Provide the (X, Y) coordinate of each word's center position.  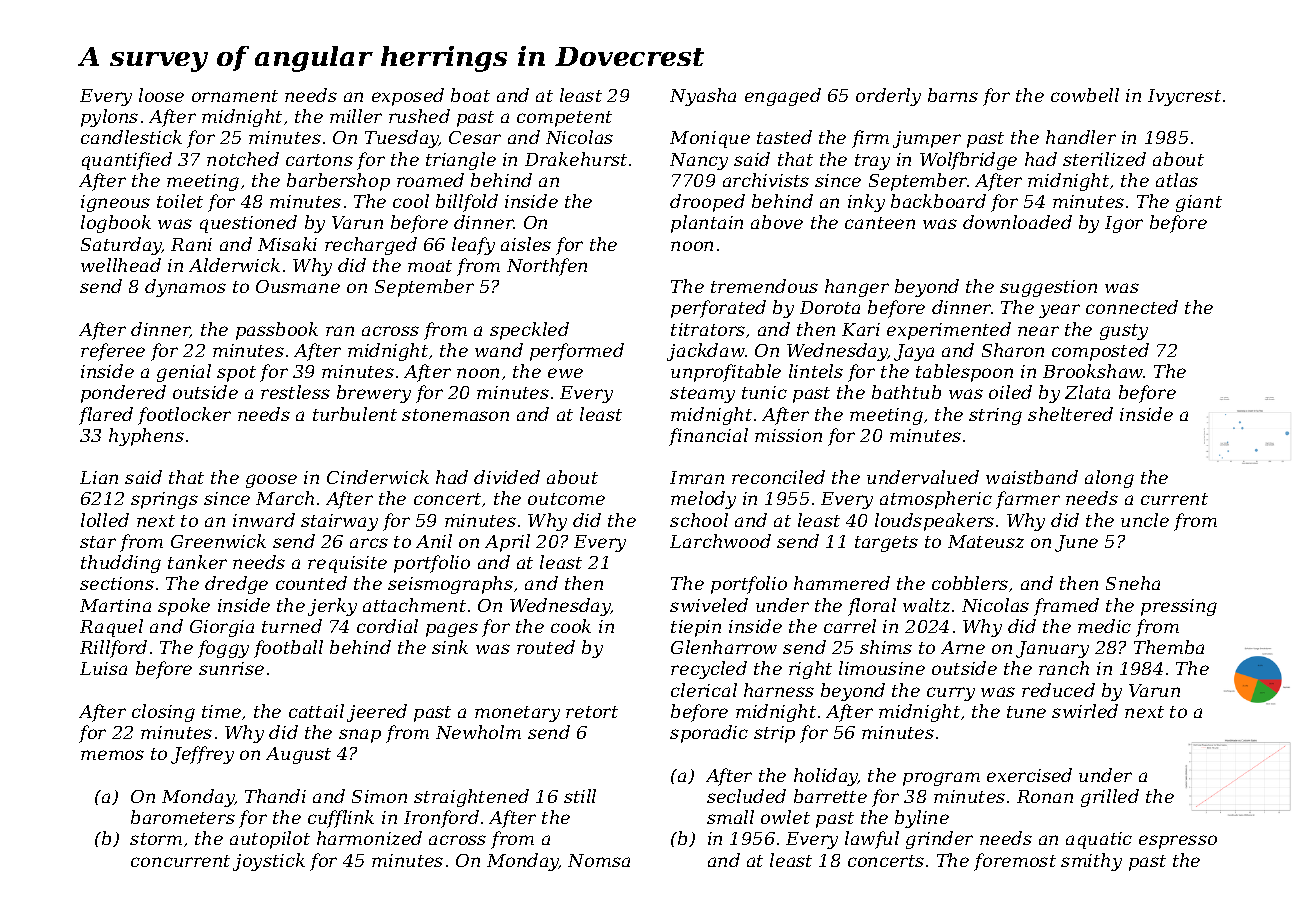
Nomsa (599, 860)
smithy (1091, 862)
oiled (1010, 392)
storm (156, 839)
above (777, 222)
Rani (191, 244)
